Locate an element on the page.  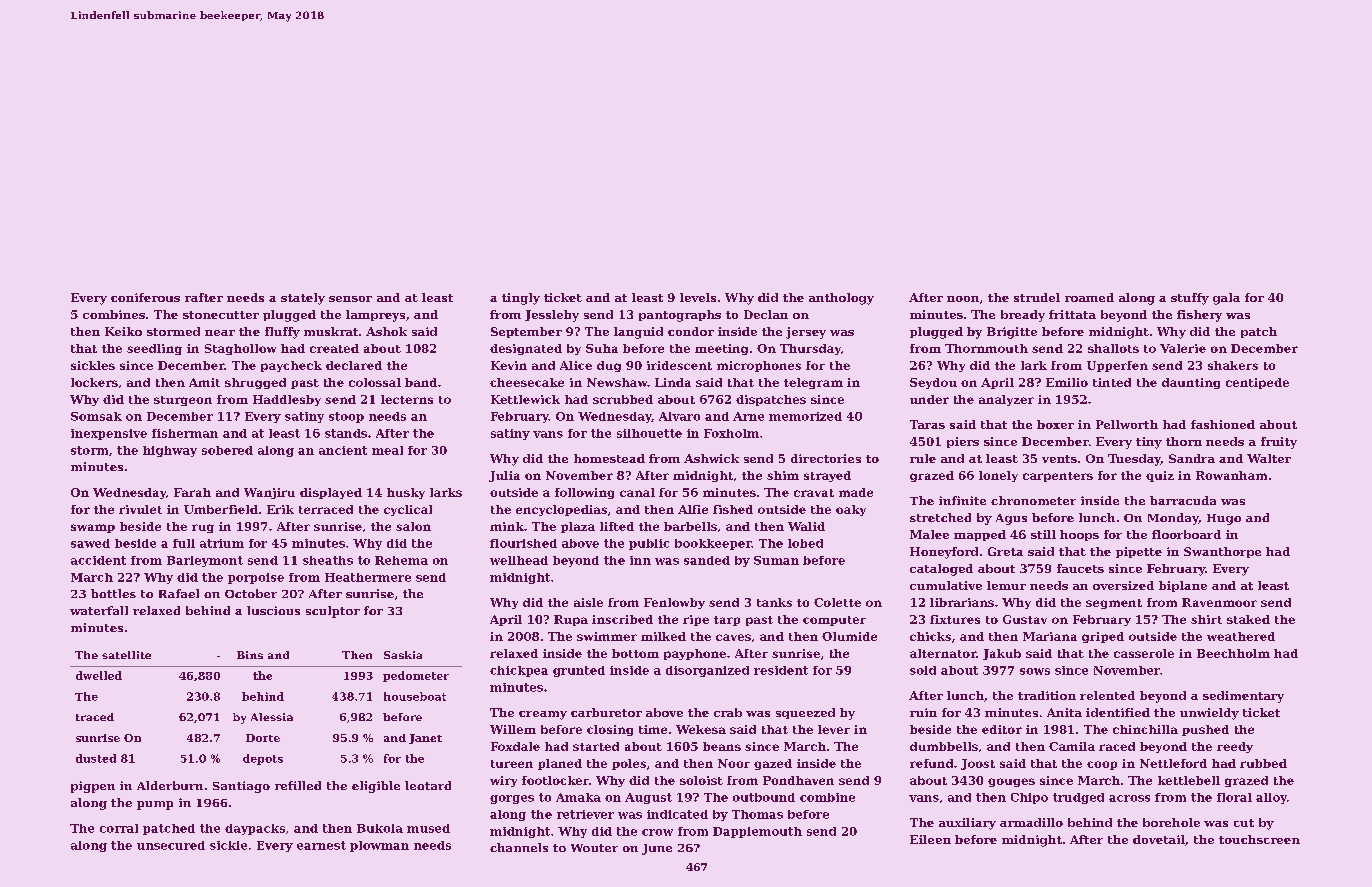
homestead is located at coordinates (609, 458).
